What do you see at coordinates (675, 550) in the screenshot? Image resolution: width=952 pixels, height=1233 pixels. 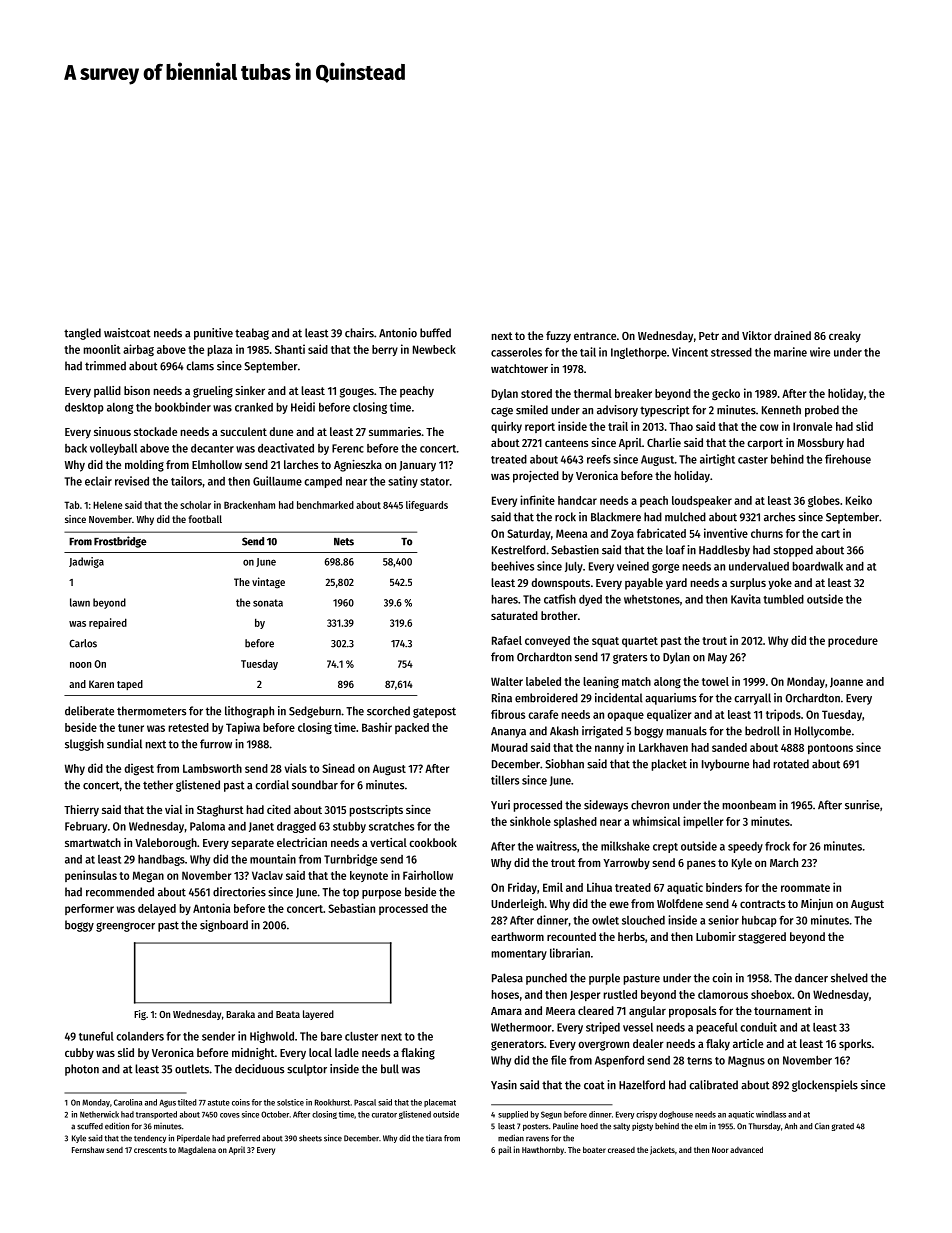 I see `loaf` at bounding box center [675, 550].
